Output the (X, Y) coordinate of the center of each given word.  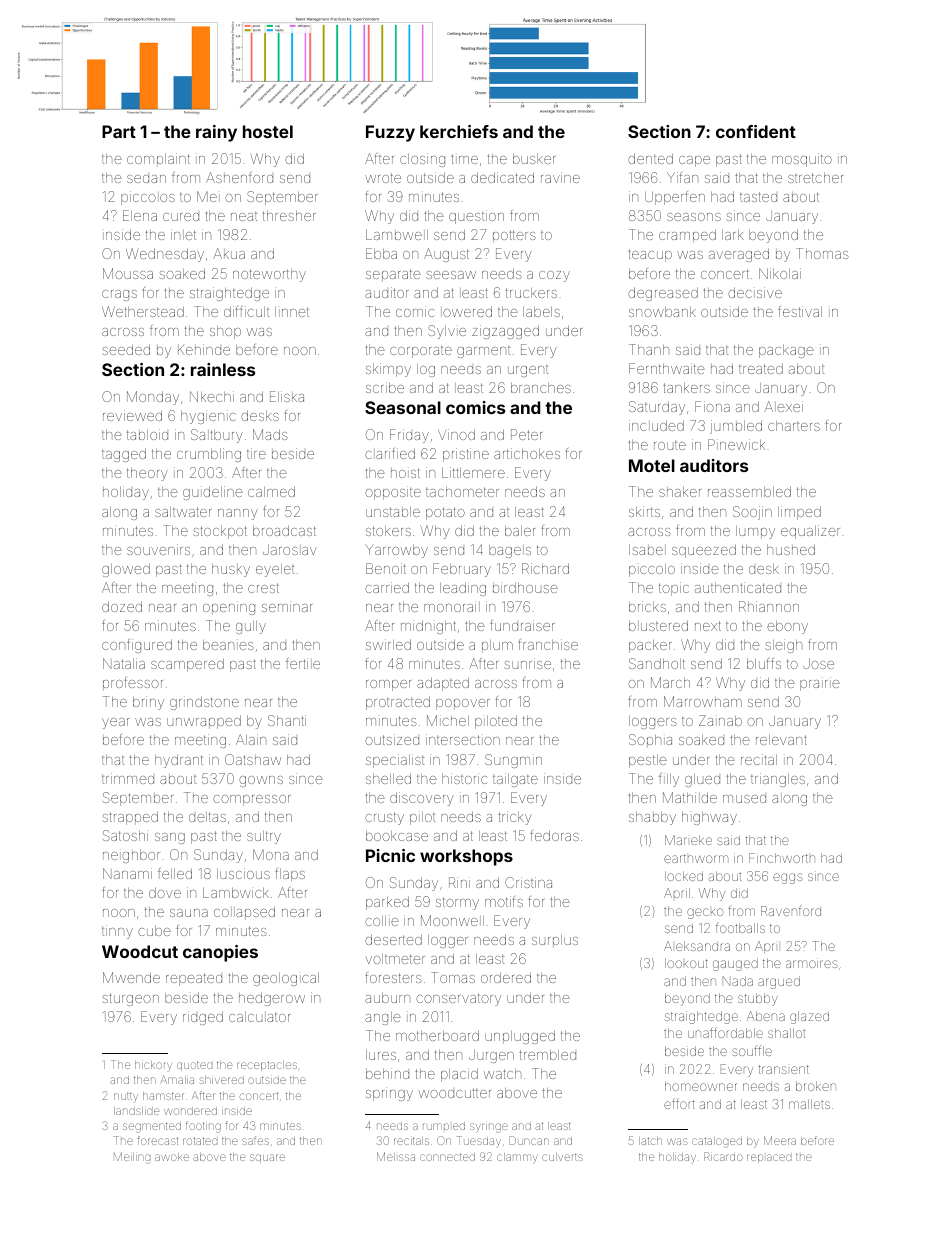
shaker (680, 492)
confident (756, 131)
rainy (216, 133)
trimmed (128, 778)
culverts (562, 1157)
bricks (647, 606)
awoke (172, 1157)
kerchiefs (459, 131)
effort (679, 1103)
